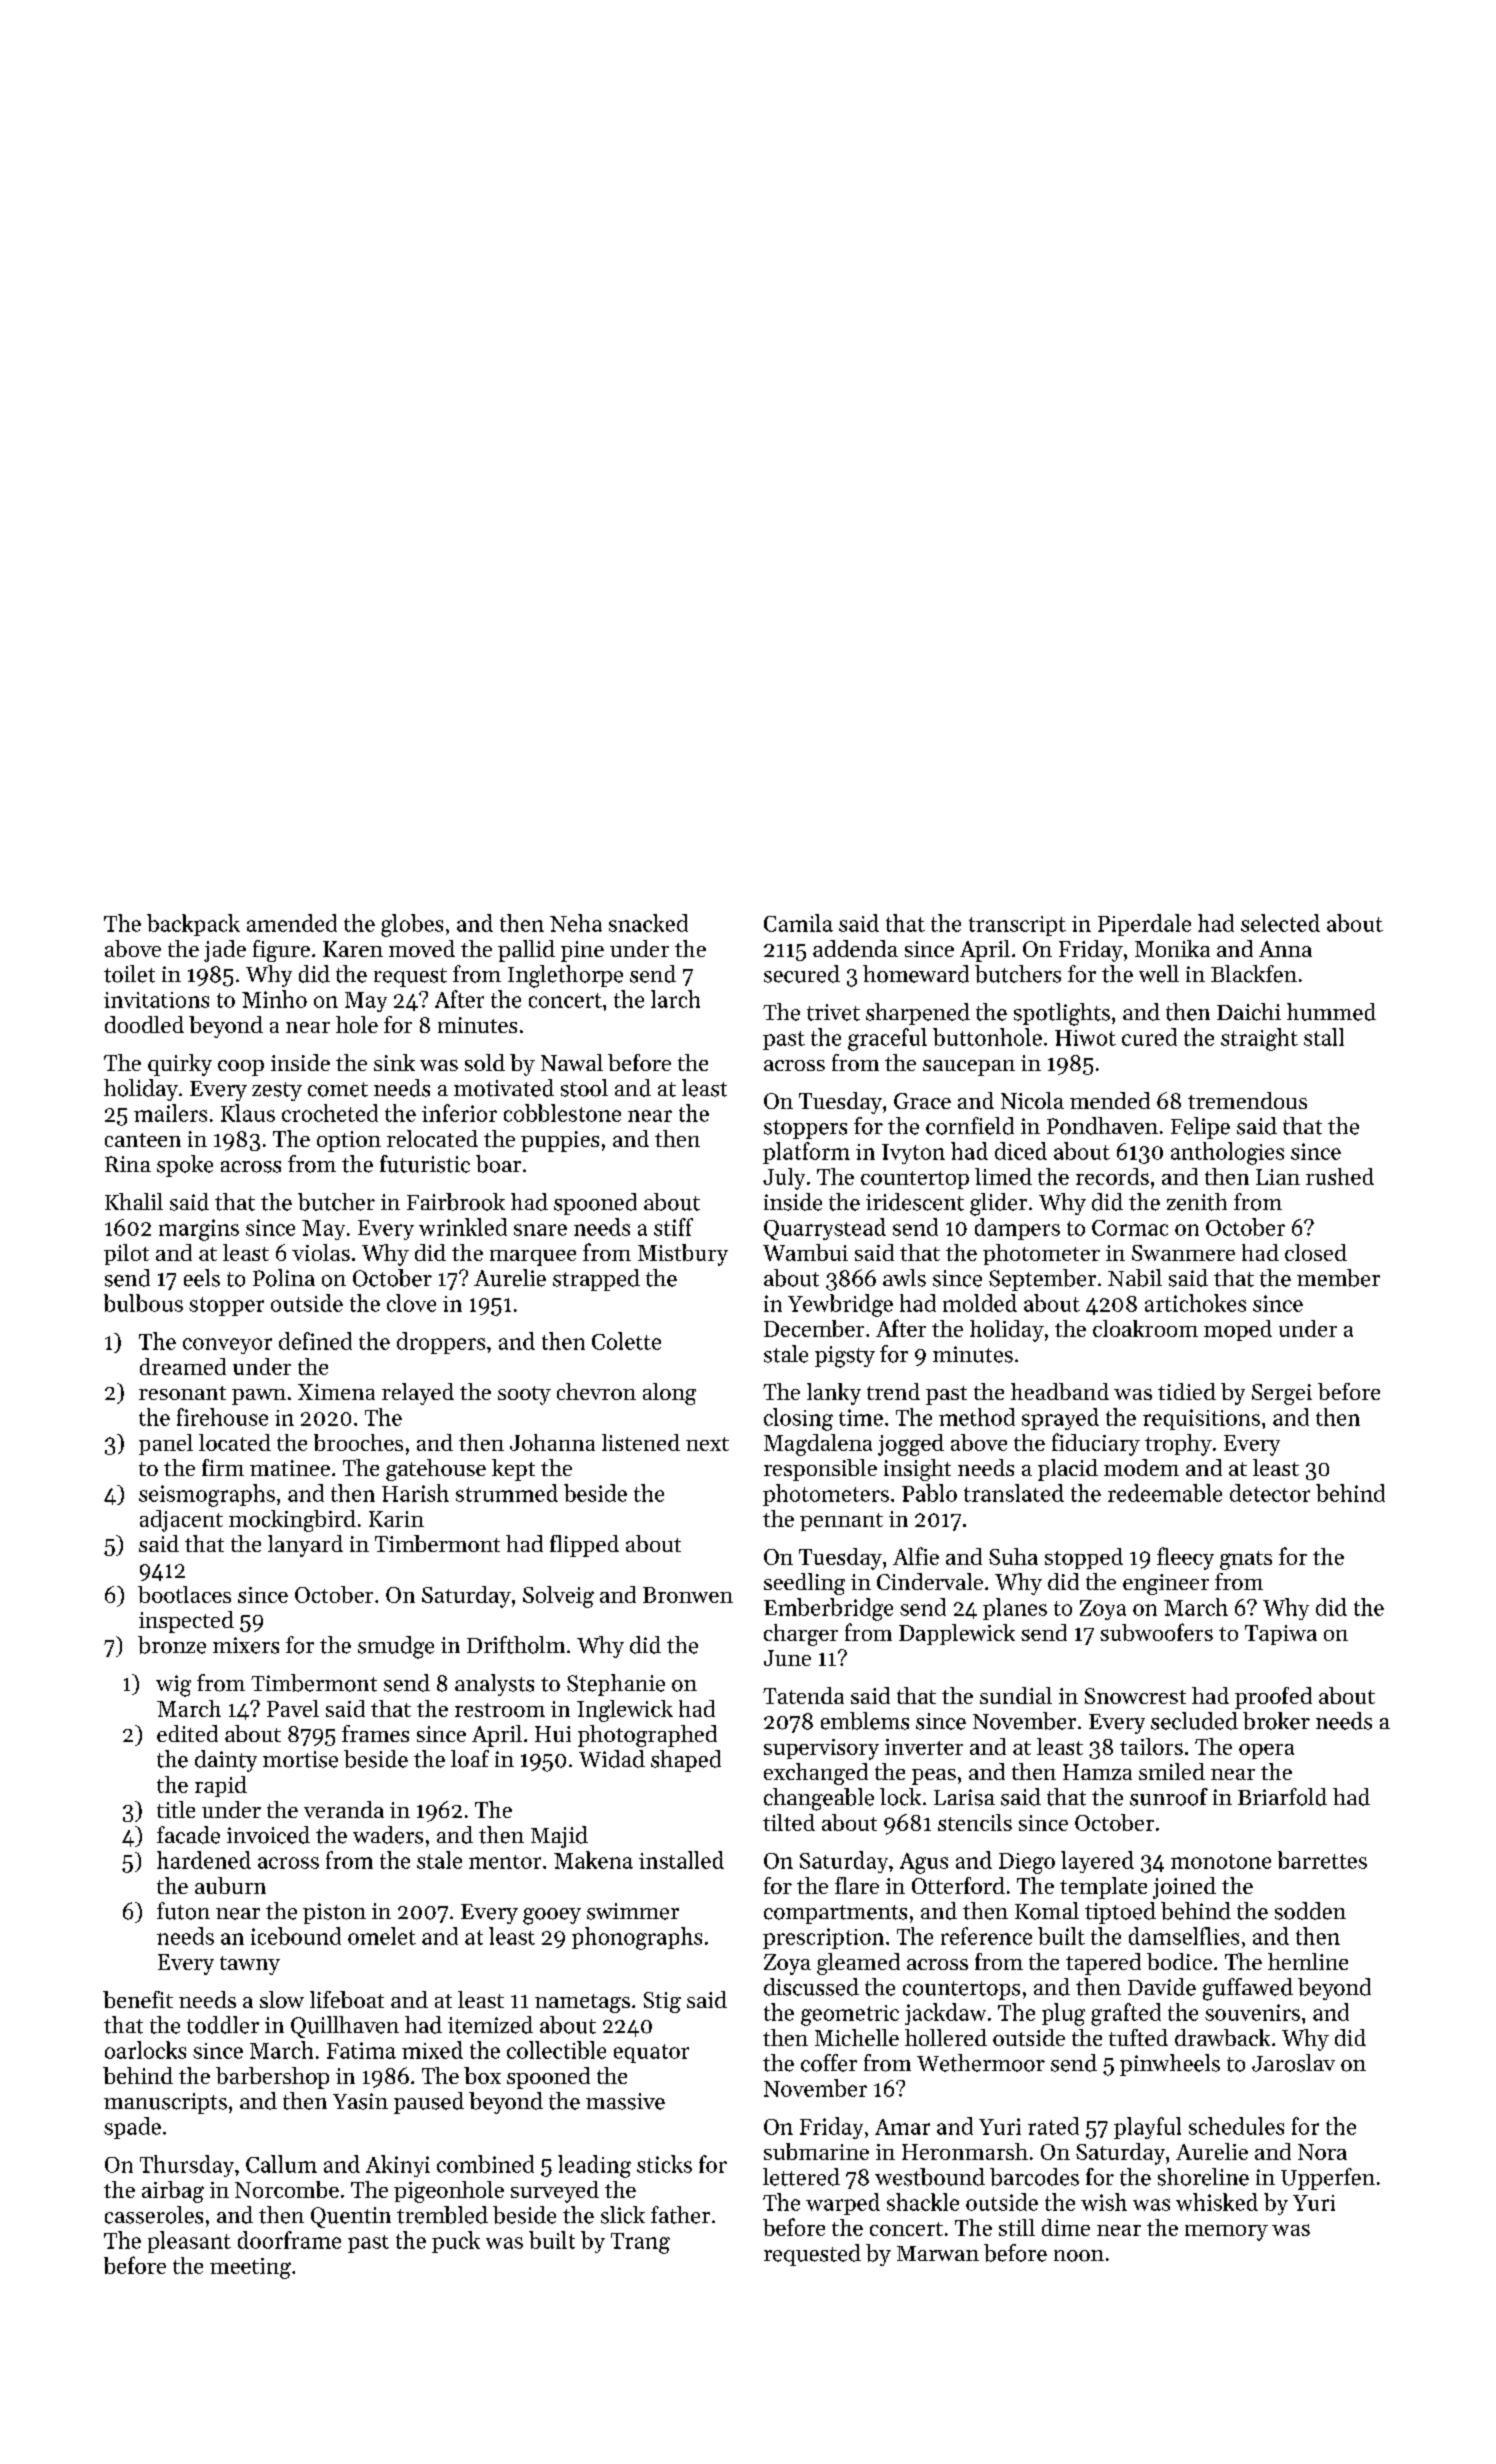 This page has width=1496, height=2464. Describe the element at coordinates (344, 1809) in the page. I see `veranda` at that location.
